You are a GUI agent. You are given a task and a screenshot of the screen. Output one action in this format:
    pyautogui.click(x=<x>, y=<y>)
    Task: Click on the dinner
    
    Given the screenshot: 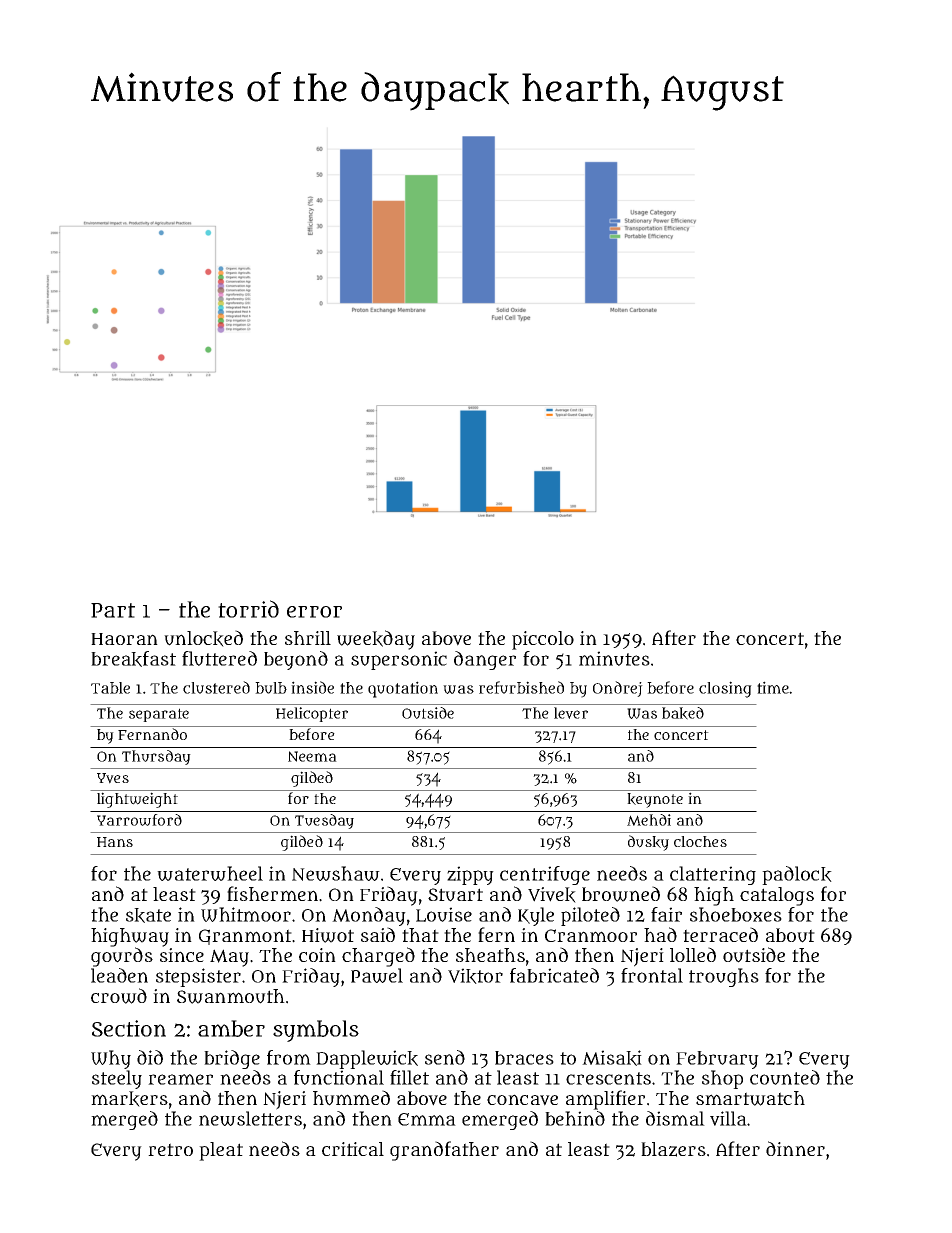 What is the action you would take?
    pyautogui.click(x=795, y=1148)
